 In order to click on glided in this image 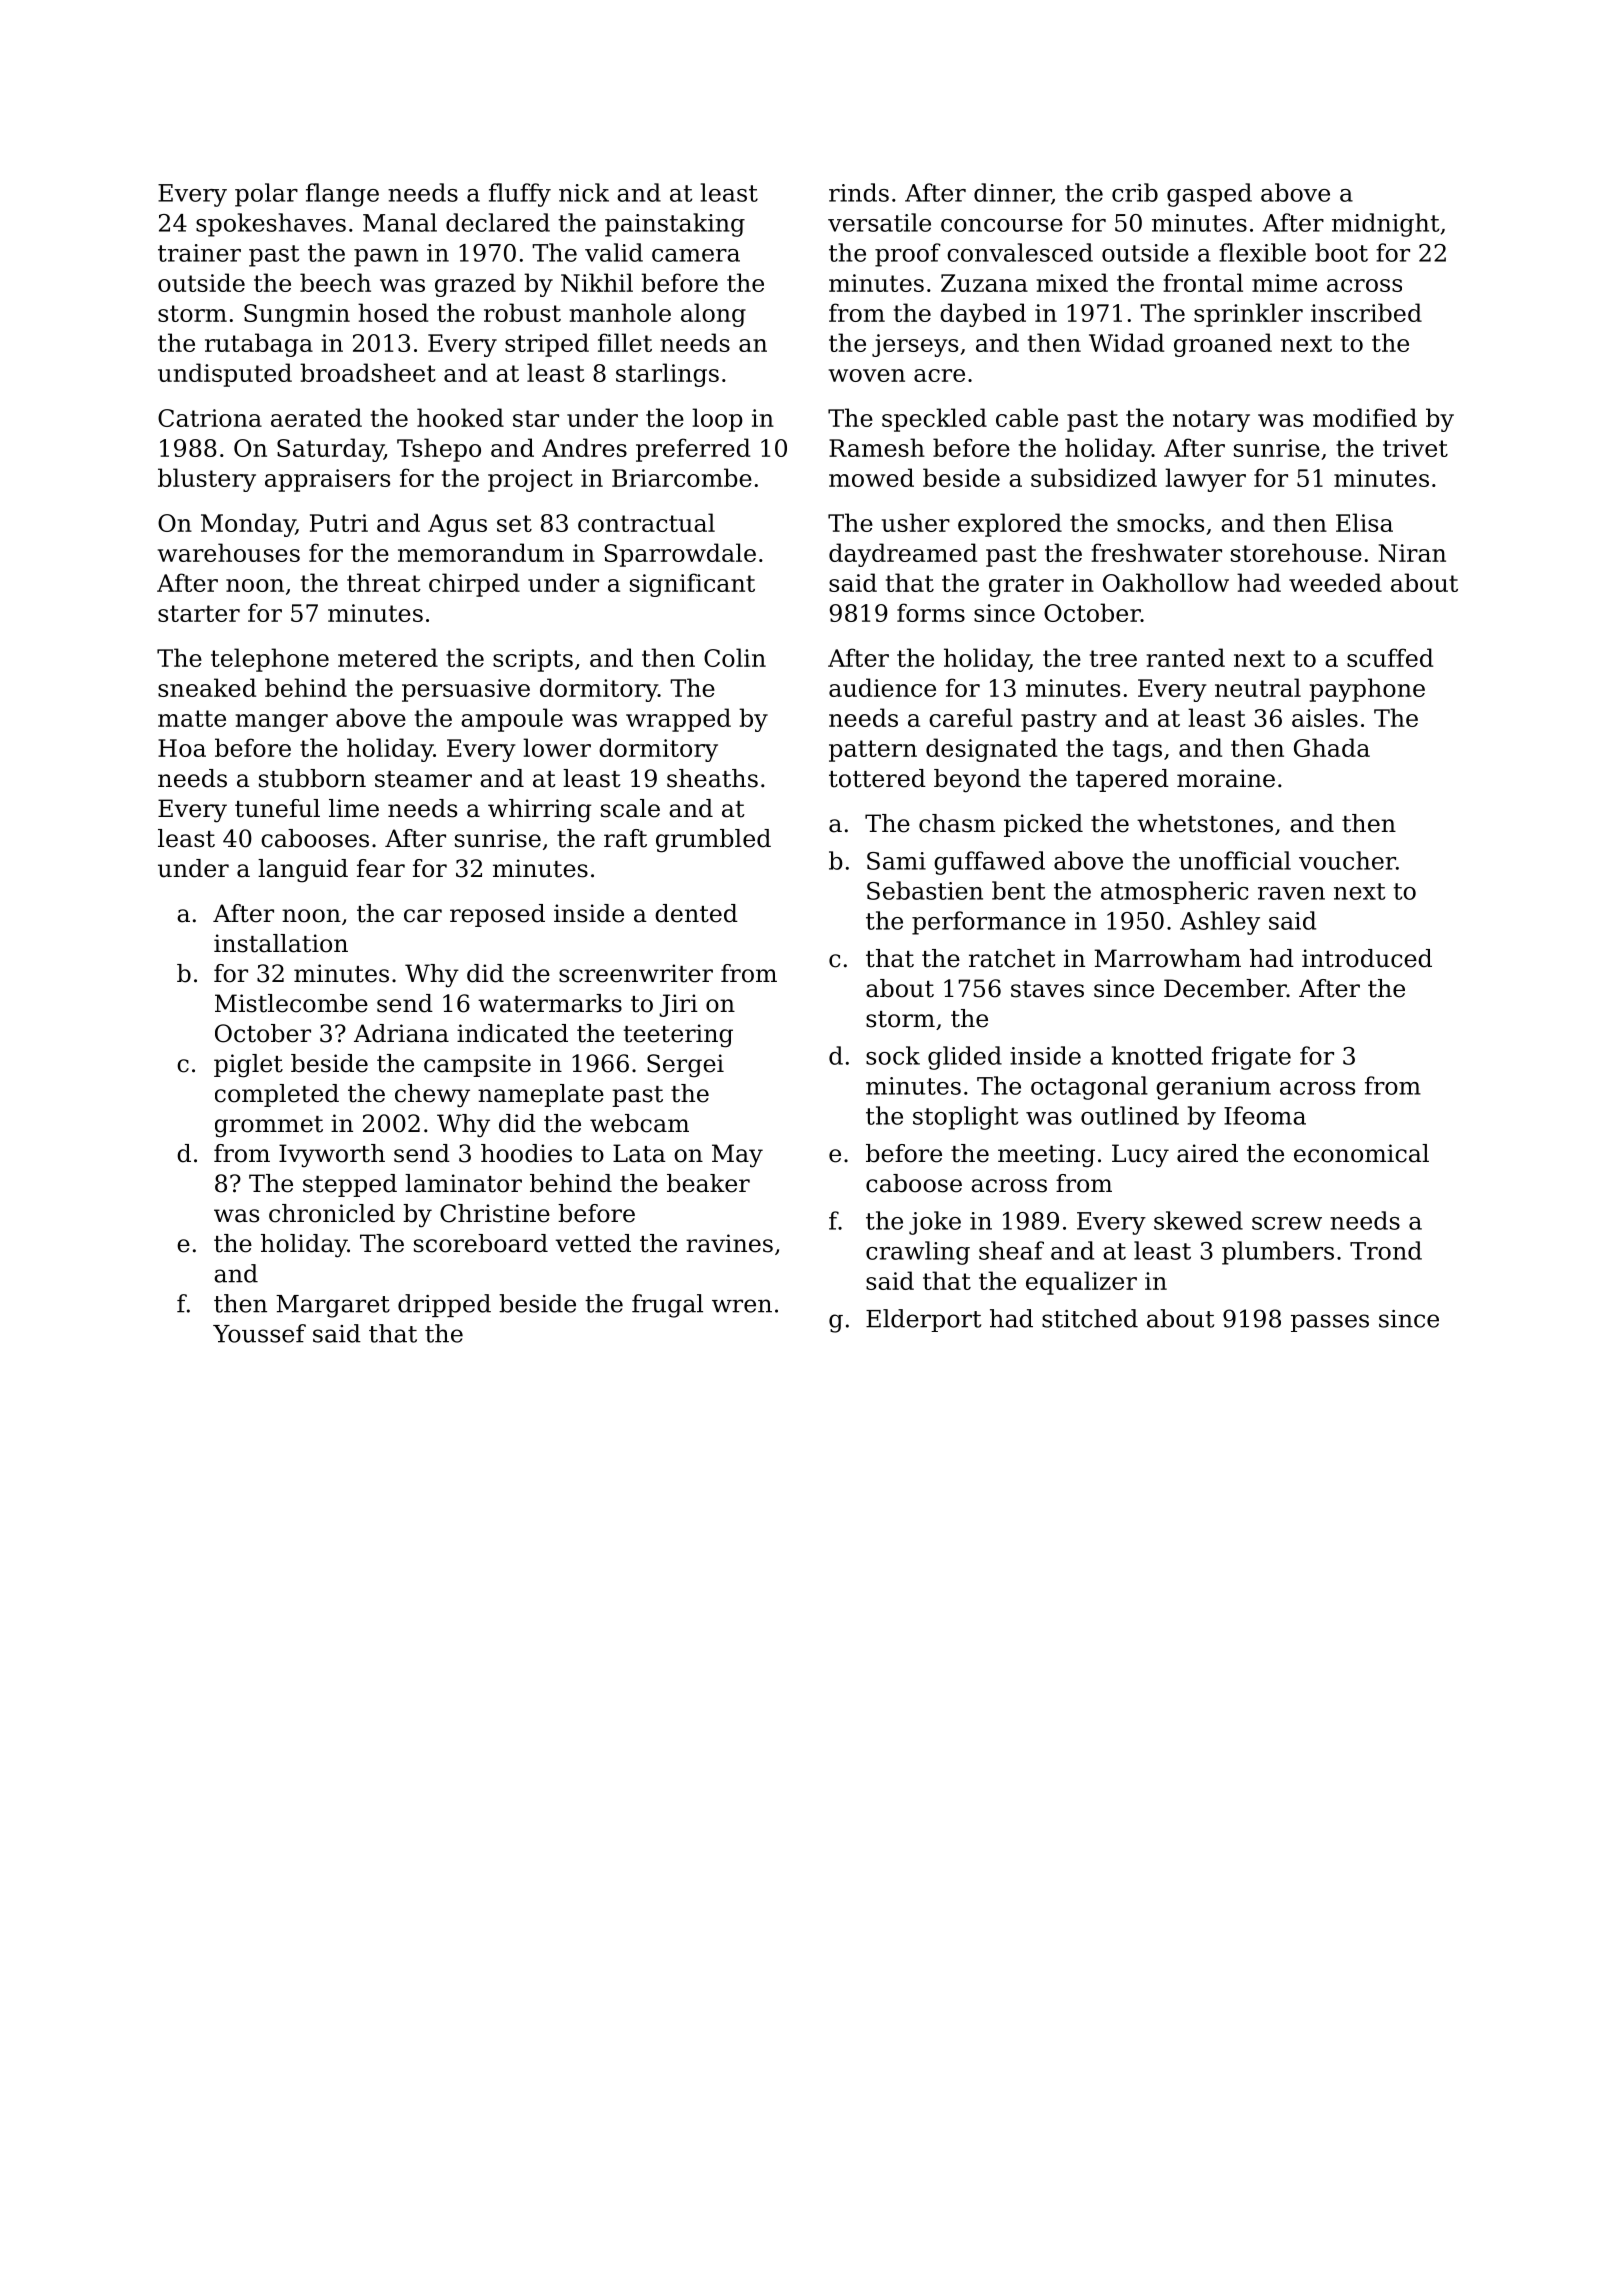, I will do `click(965, 1058)`.
